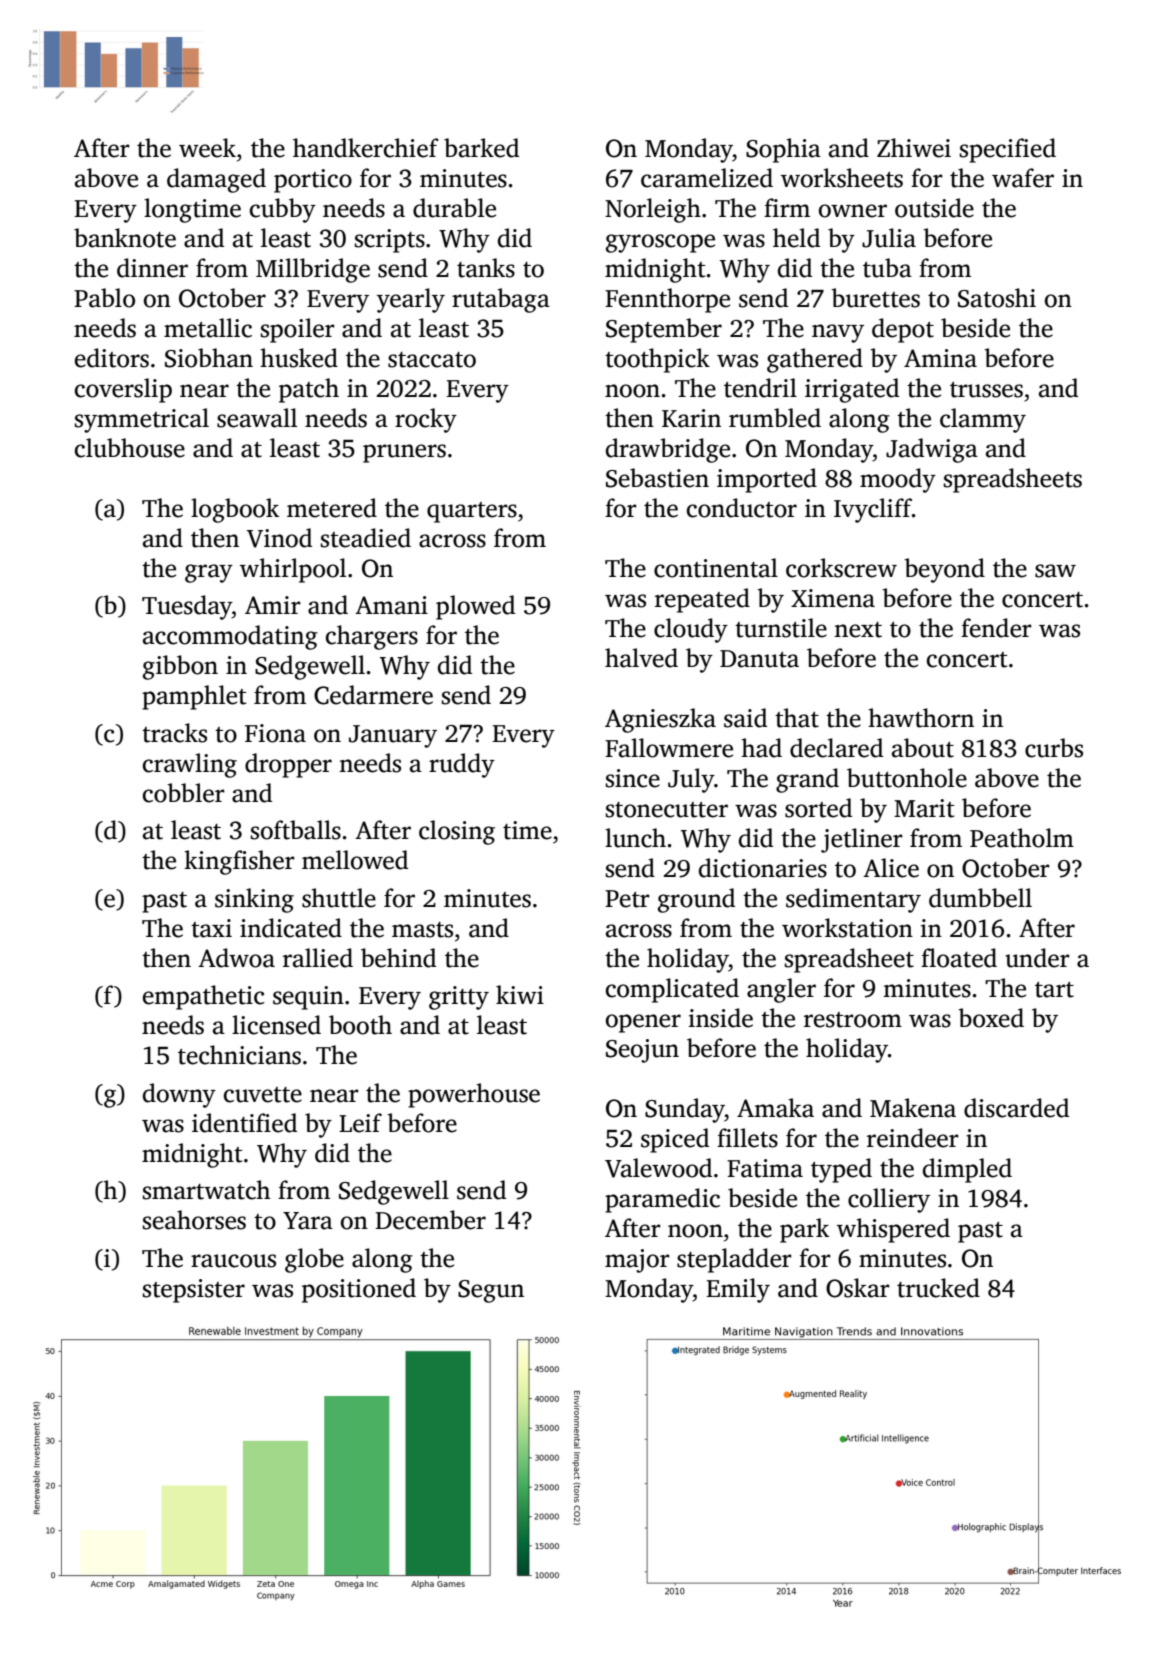 This image has height=1654, width=1165. What do you see at coordinates (1023, 178) in the image?
I see `wafer` at bounding box center [1023, 178].
